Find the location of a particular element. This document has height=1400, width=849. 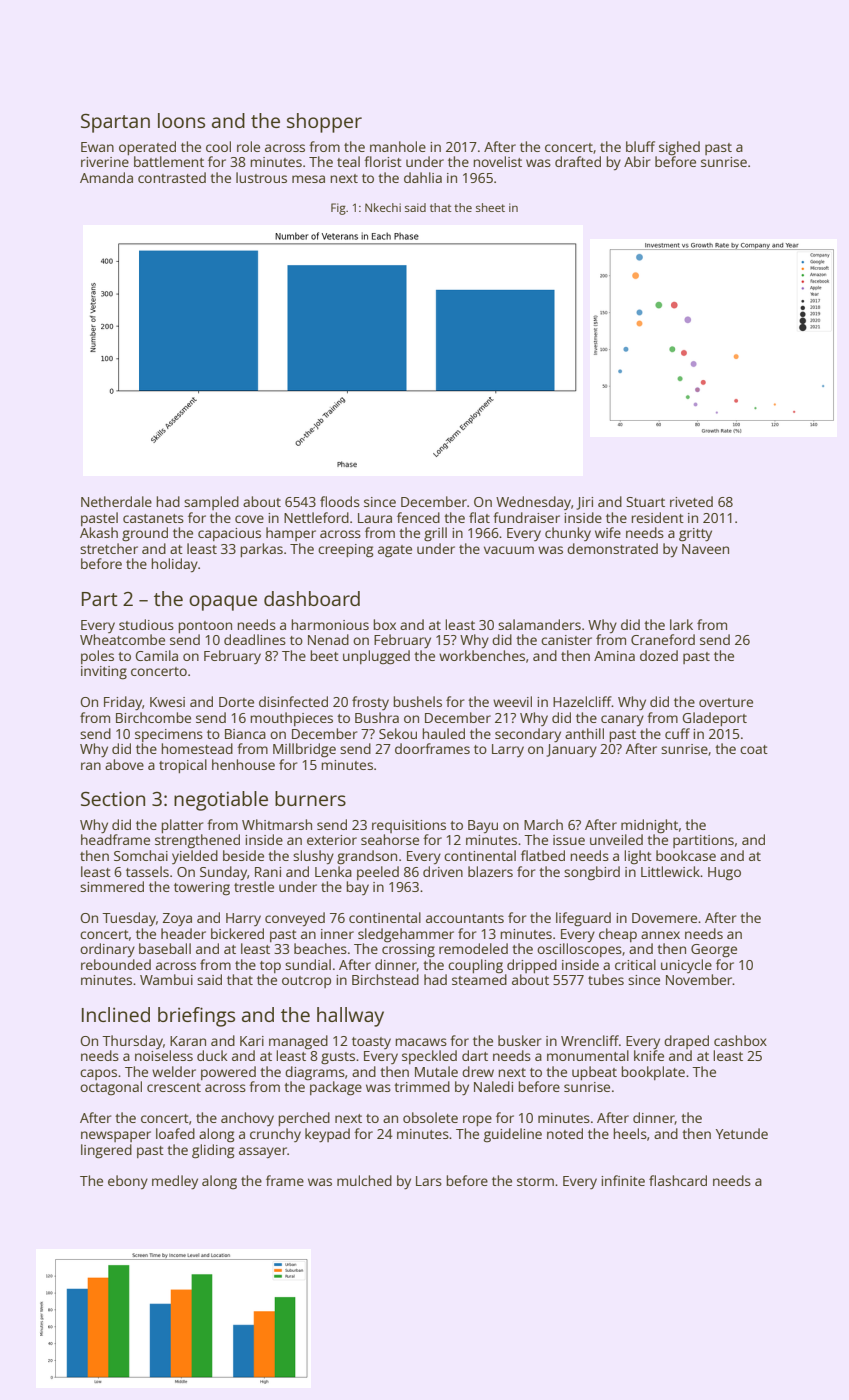

Ewan is located at coordinates (97, 147).
